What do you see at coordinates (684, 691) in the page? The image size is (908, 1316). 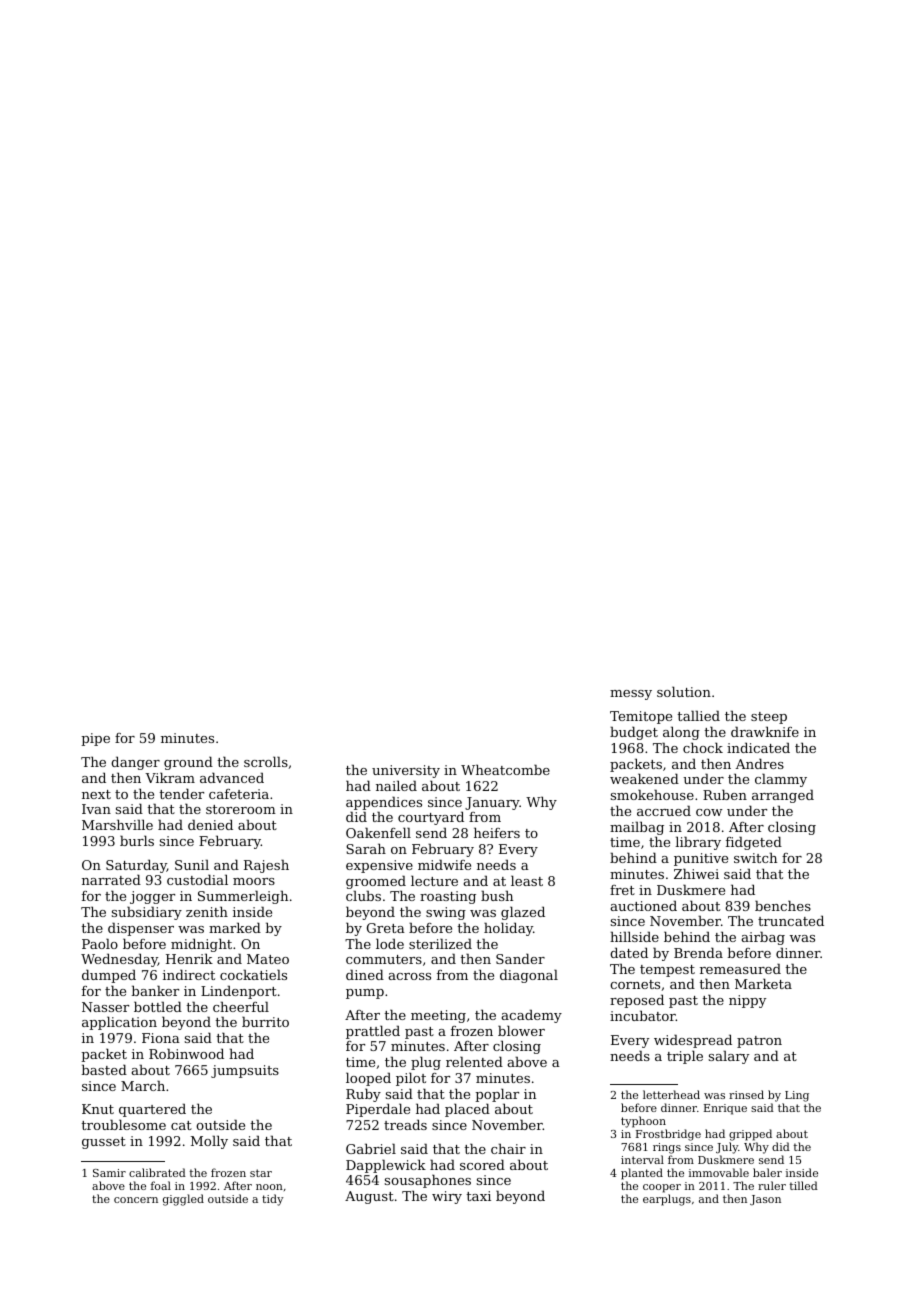 I see `solution` at bounding box center [684, 691].
